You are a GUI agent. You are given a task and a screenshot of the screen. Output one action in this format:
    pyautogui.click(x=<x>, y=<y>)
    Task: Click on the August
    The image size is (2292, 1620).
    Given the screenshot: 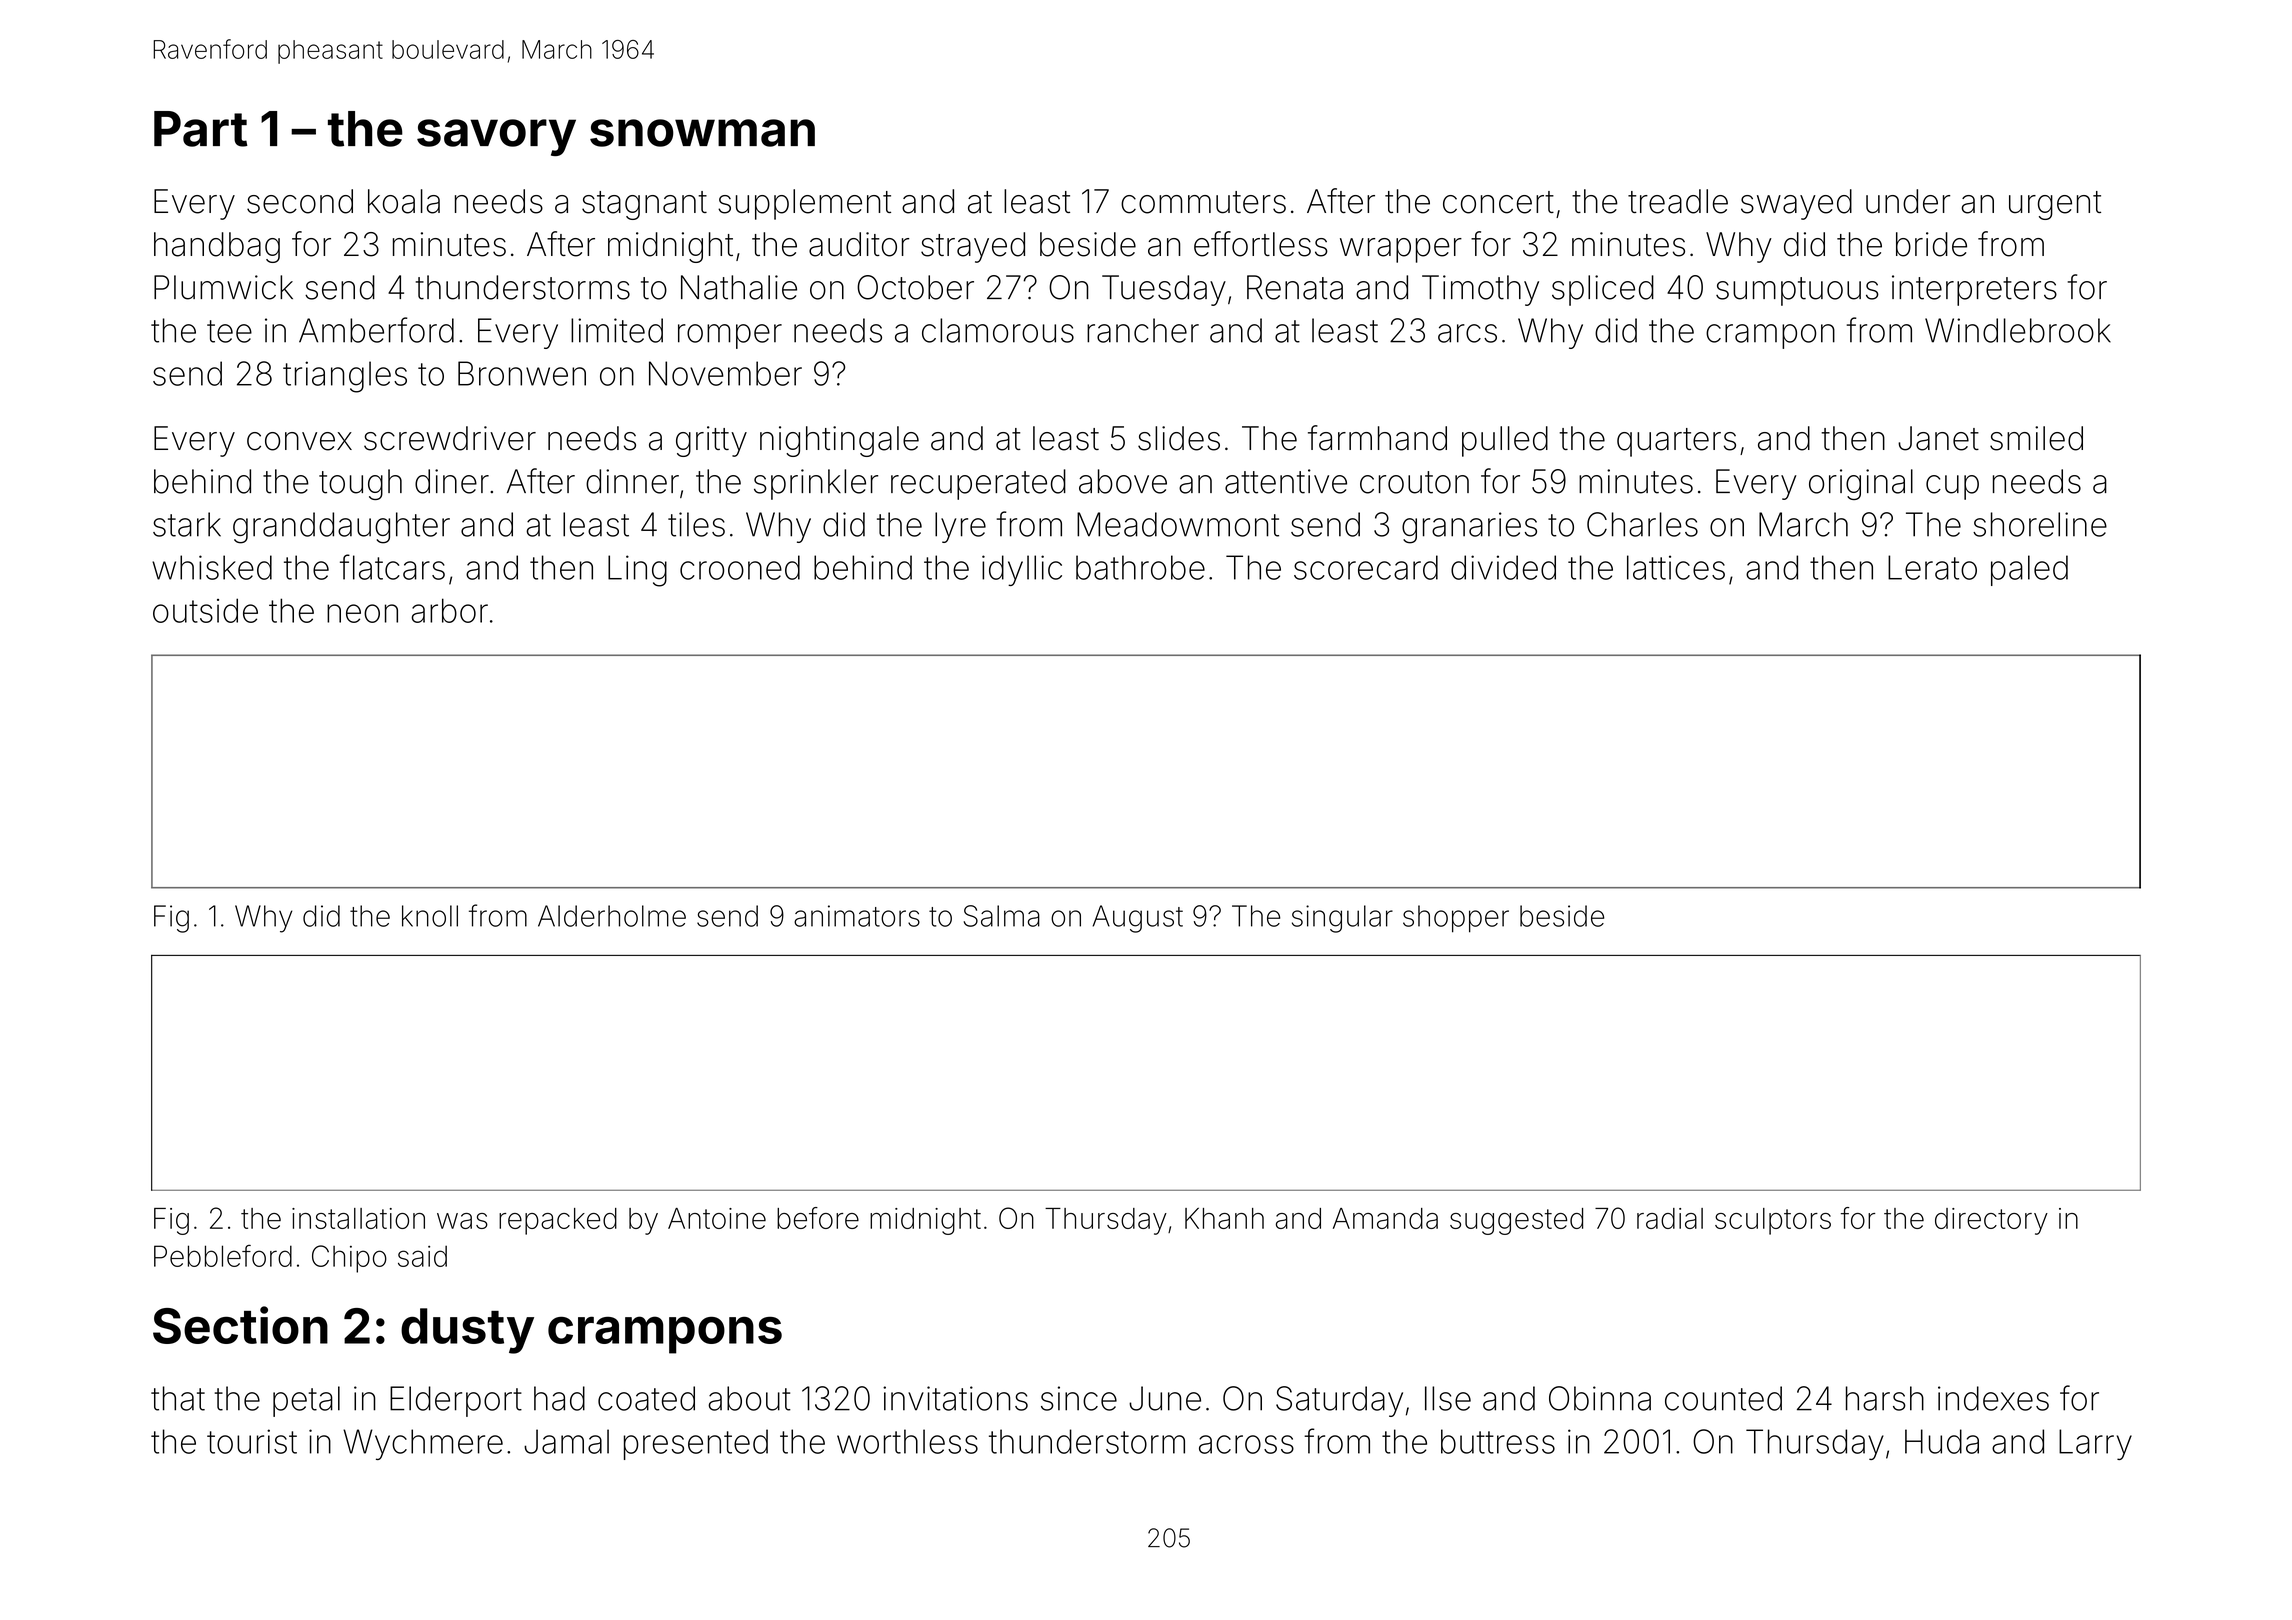 What is the action you would take?
    pyautogui.click(x=1137, y=919)
